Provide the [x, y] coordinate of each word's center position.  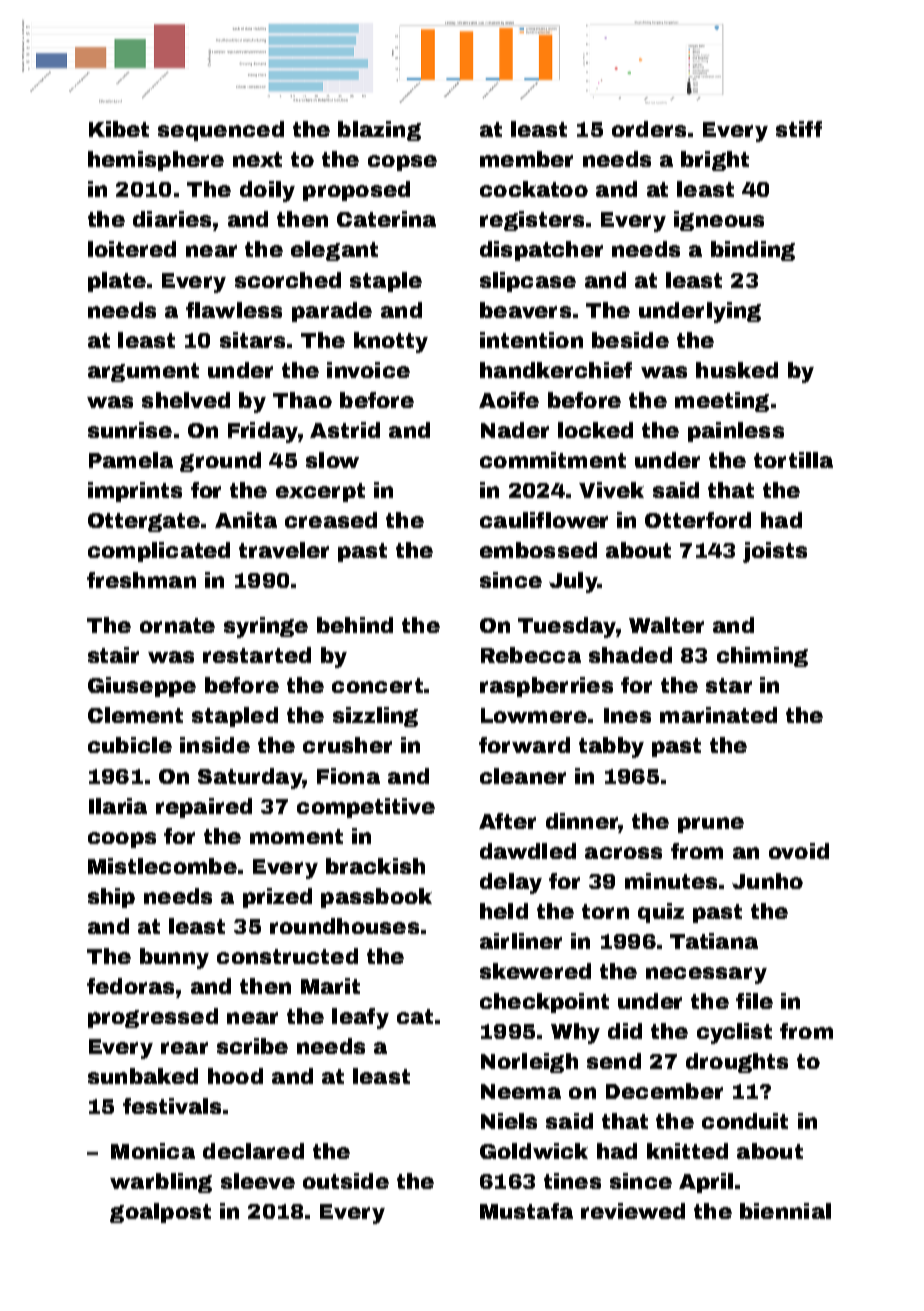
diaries [172, 219]
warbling [161, 1183]
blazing [379, 131]
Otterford [698, 520]
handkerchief [556, 370]
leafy [360, 1018]
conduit [745, 1121]
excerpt [320, 492]
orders [649, 129]
